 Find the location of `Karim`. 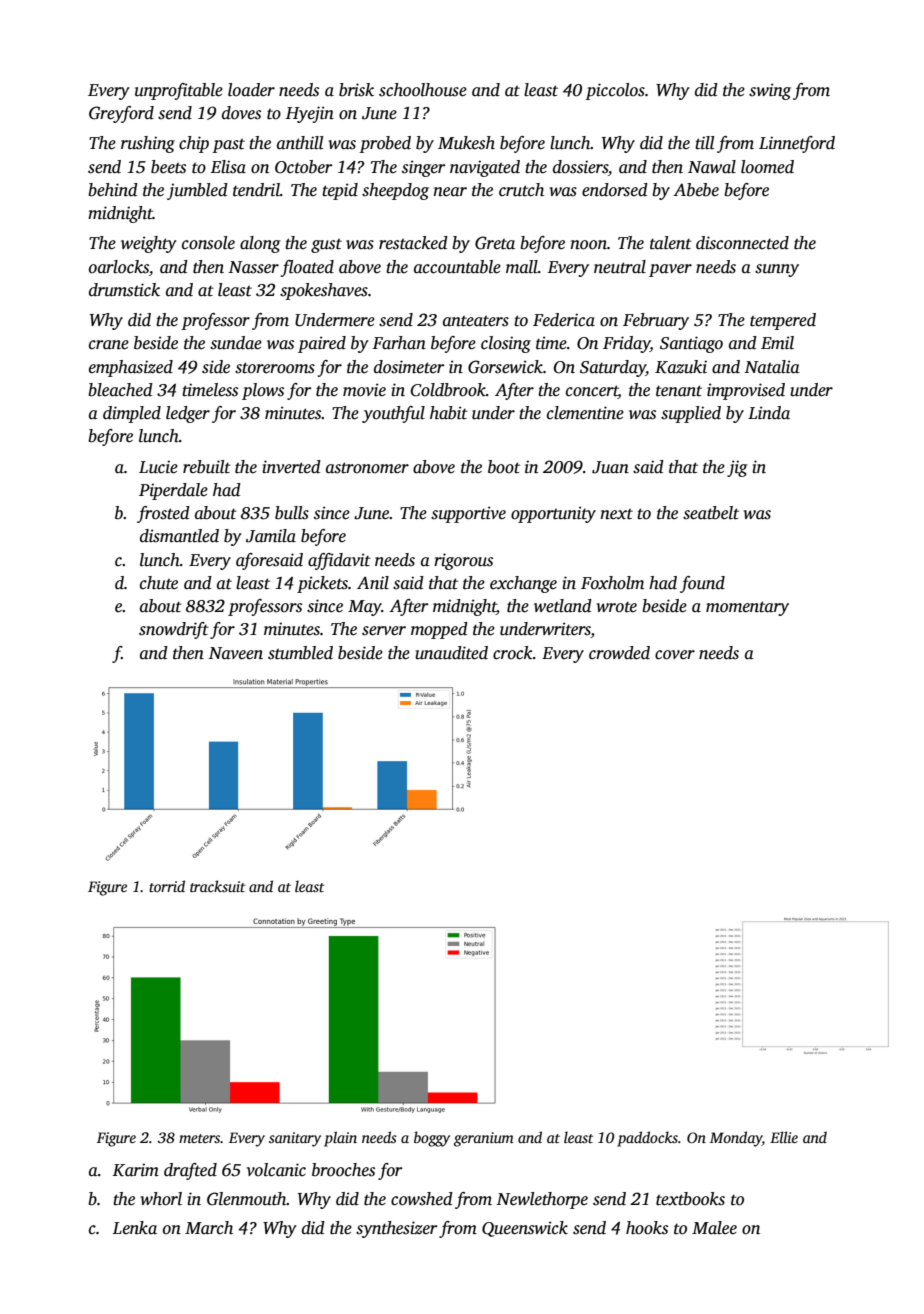

Karim is located at coordinates (136, 1170).
